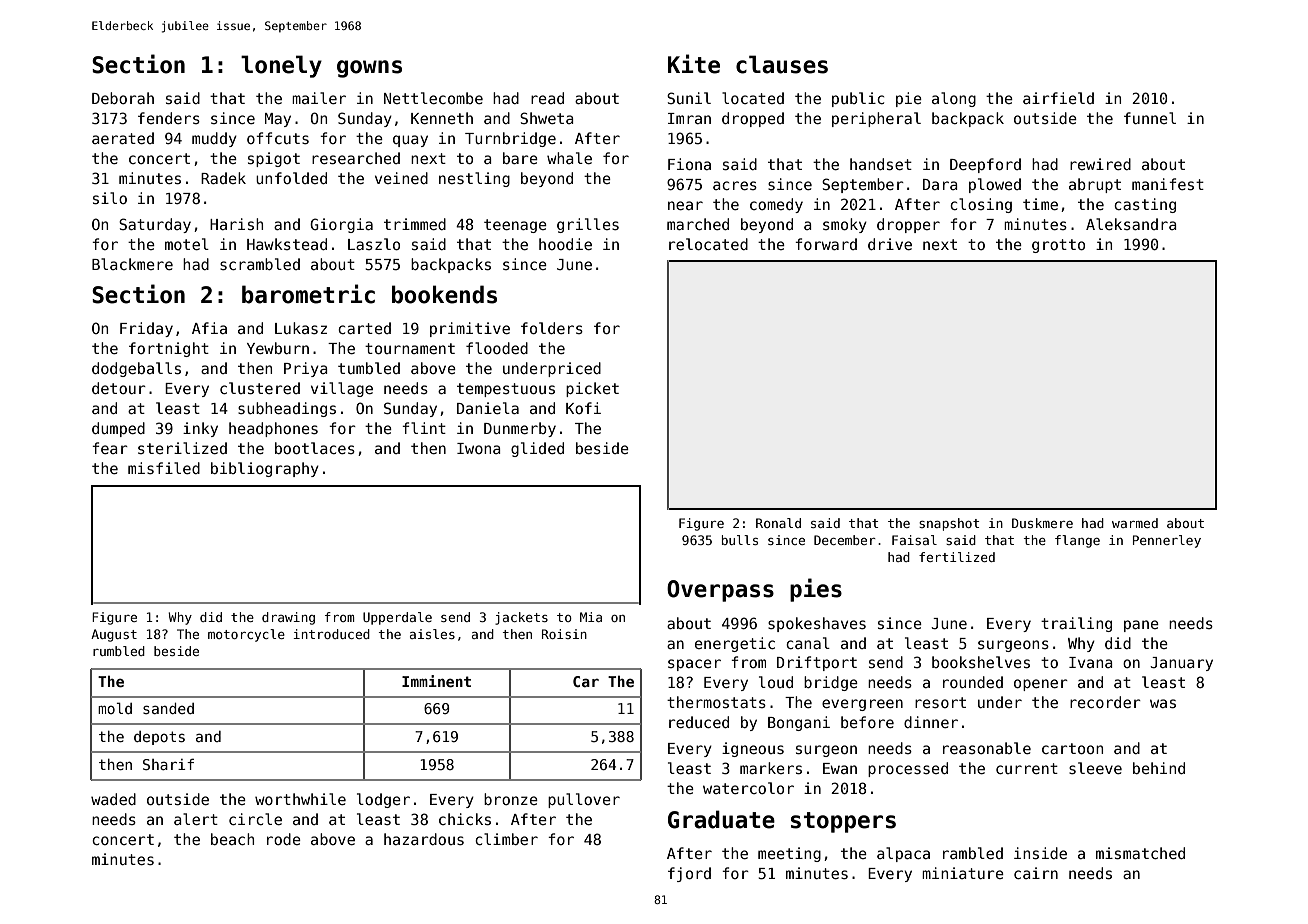  What do you see at coordinates (410, 141) in the document?
I see `quay` at bounding box center [410, 141].
